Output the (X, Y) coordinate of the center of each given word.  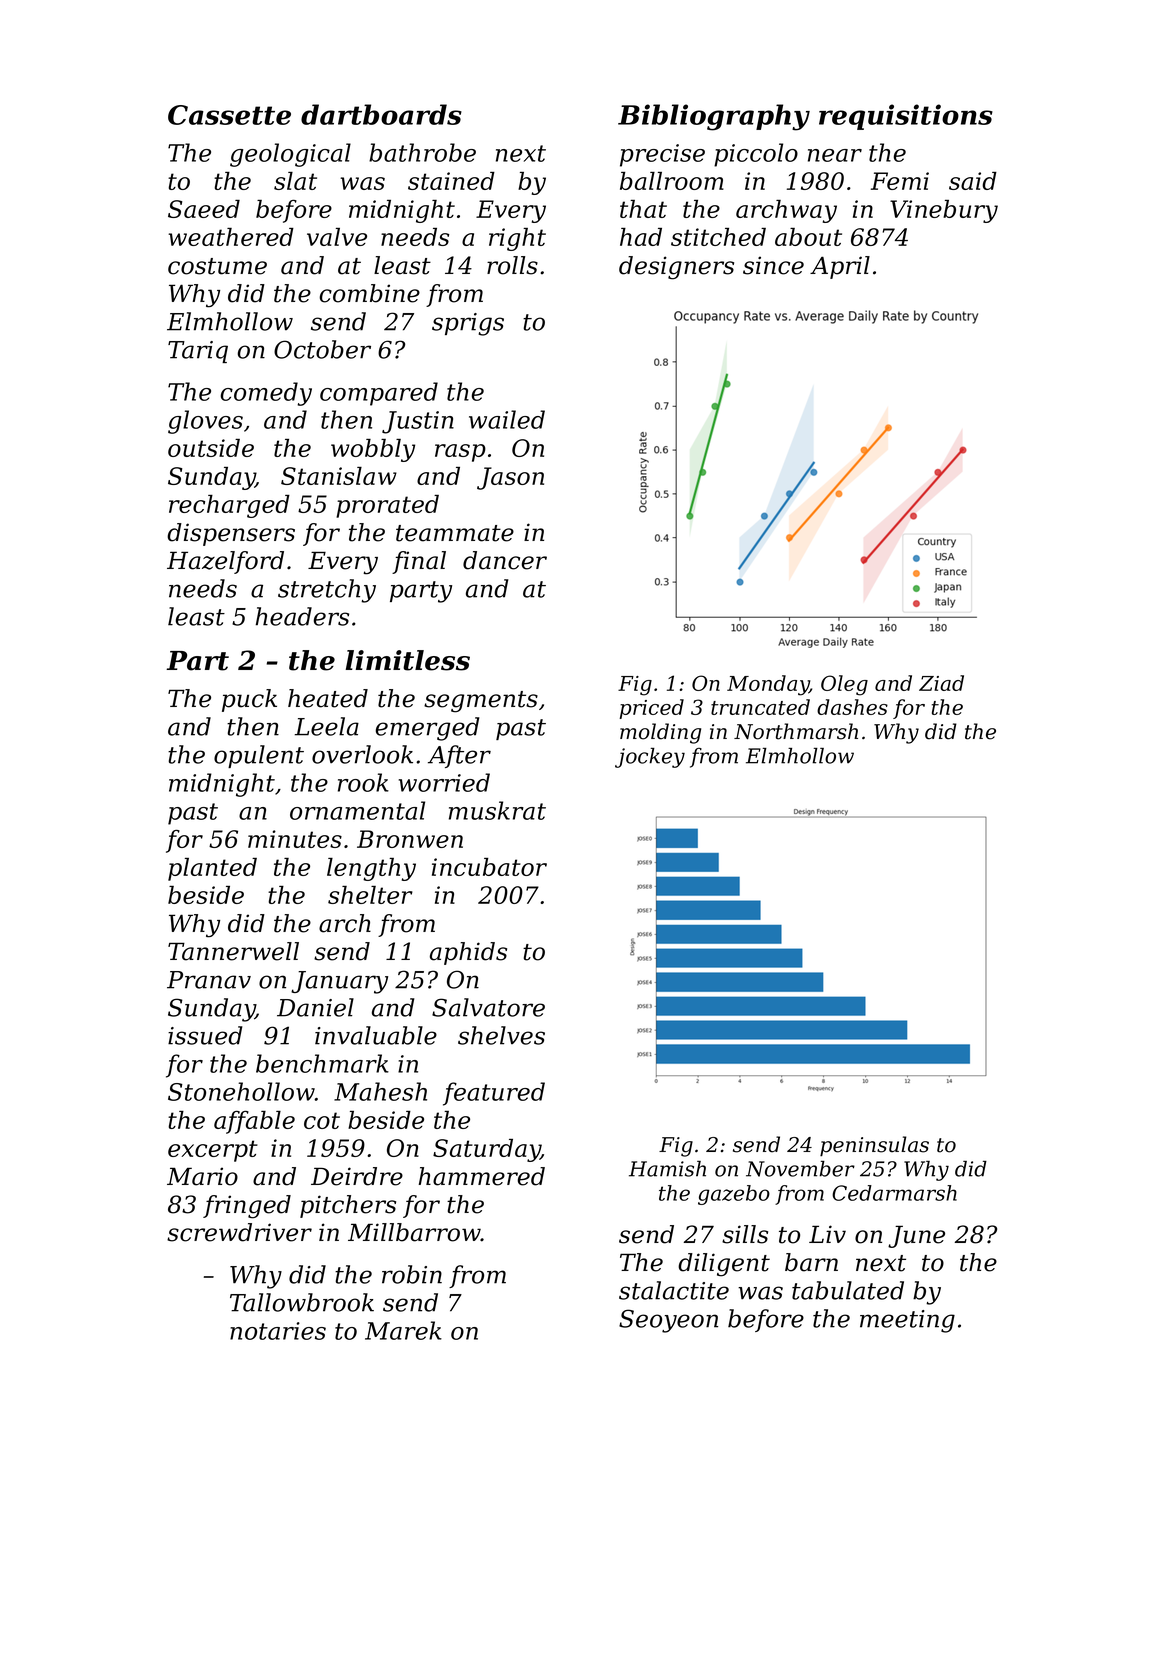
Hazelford (225, 562)
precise (662, 155)
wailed (507, 419)
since (773, 265)
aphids (468, 953)
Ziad (941, 683)
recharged (229, 506)
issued (205, 1035)
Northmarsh (796, 731)
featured (494, 1094)
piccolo (756, 155)
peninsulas (874, 1146)
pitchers (348, 1206)
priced (651, 709)
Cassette (229, 115)
